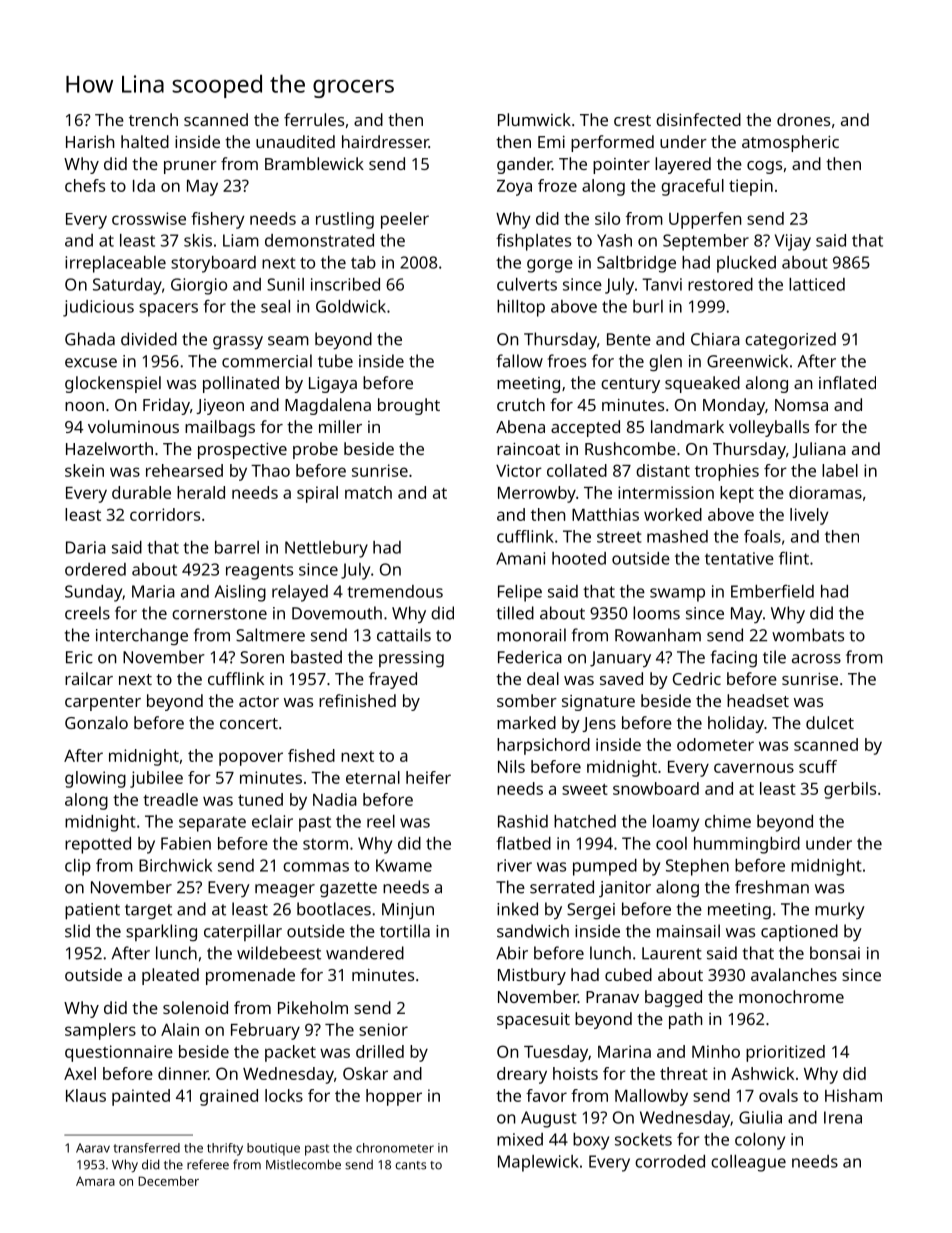 The height and width of the screenshot is (1233, 952). What do you see at coordinates (251, 759) in the screenshot?
I see `popover` at bounding box center [251, 759].
